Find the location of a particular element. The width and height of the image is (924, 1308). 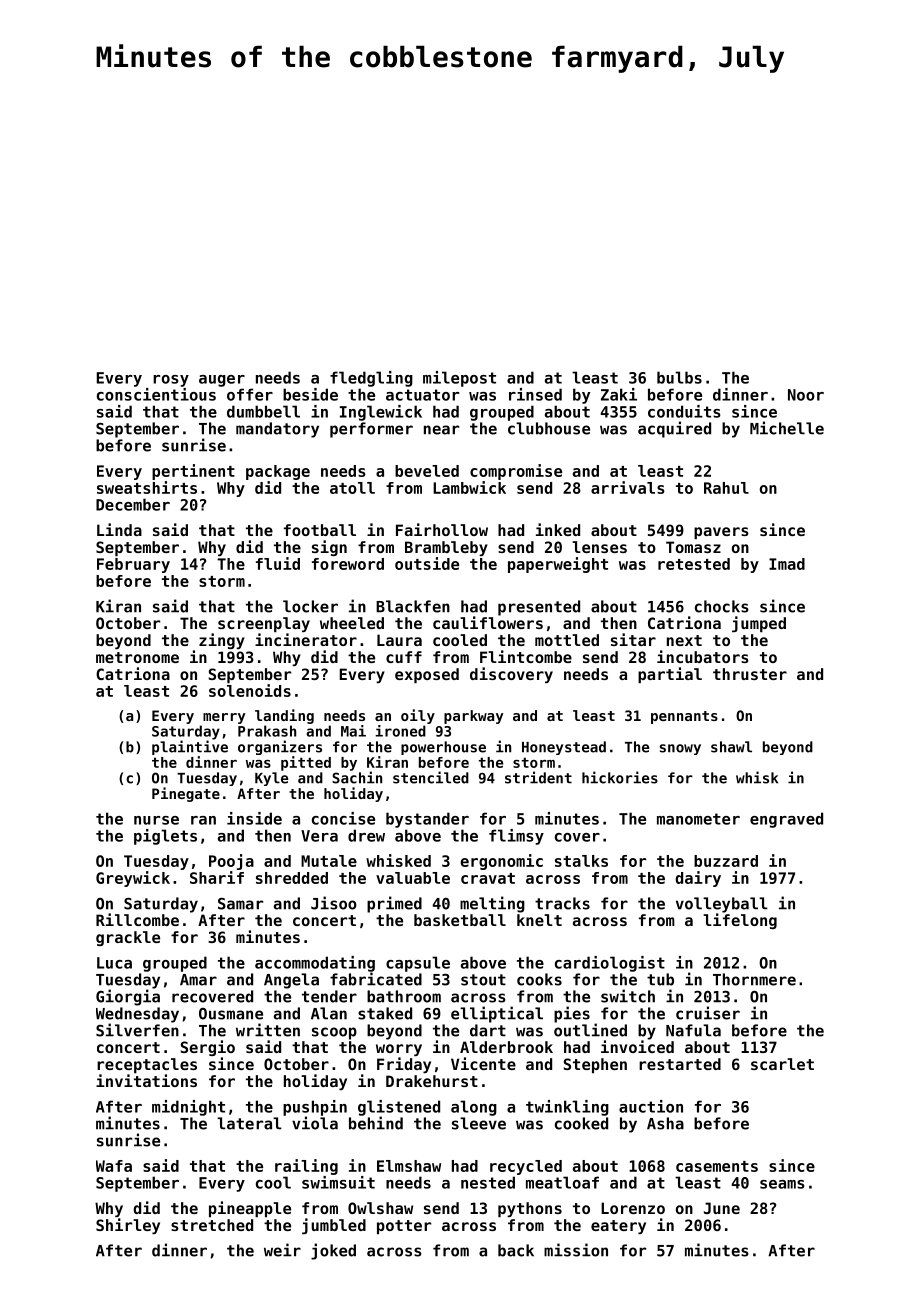

Michelle is located at coordinates (787, 428).
